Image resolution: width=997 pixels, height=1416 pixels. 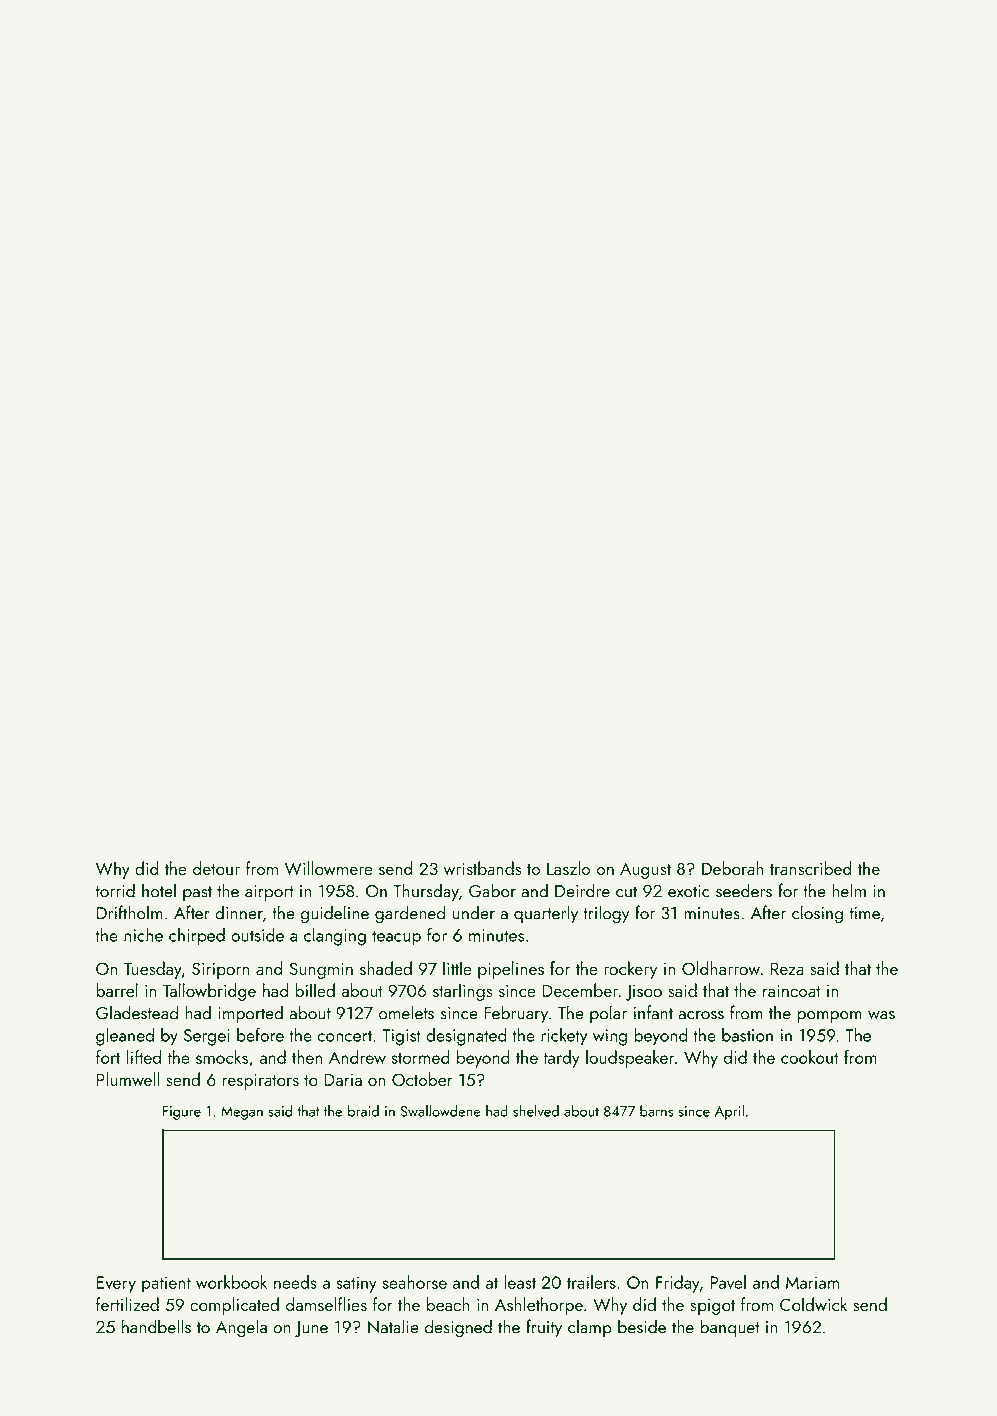 What do you see at coordinates (216, 868) in the screenshot?
I see `detour` at bounding box center [216, 868].
